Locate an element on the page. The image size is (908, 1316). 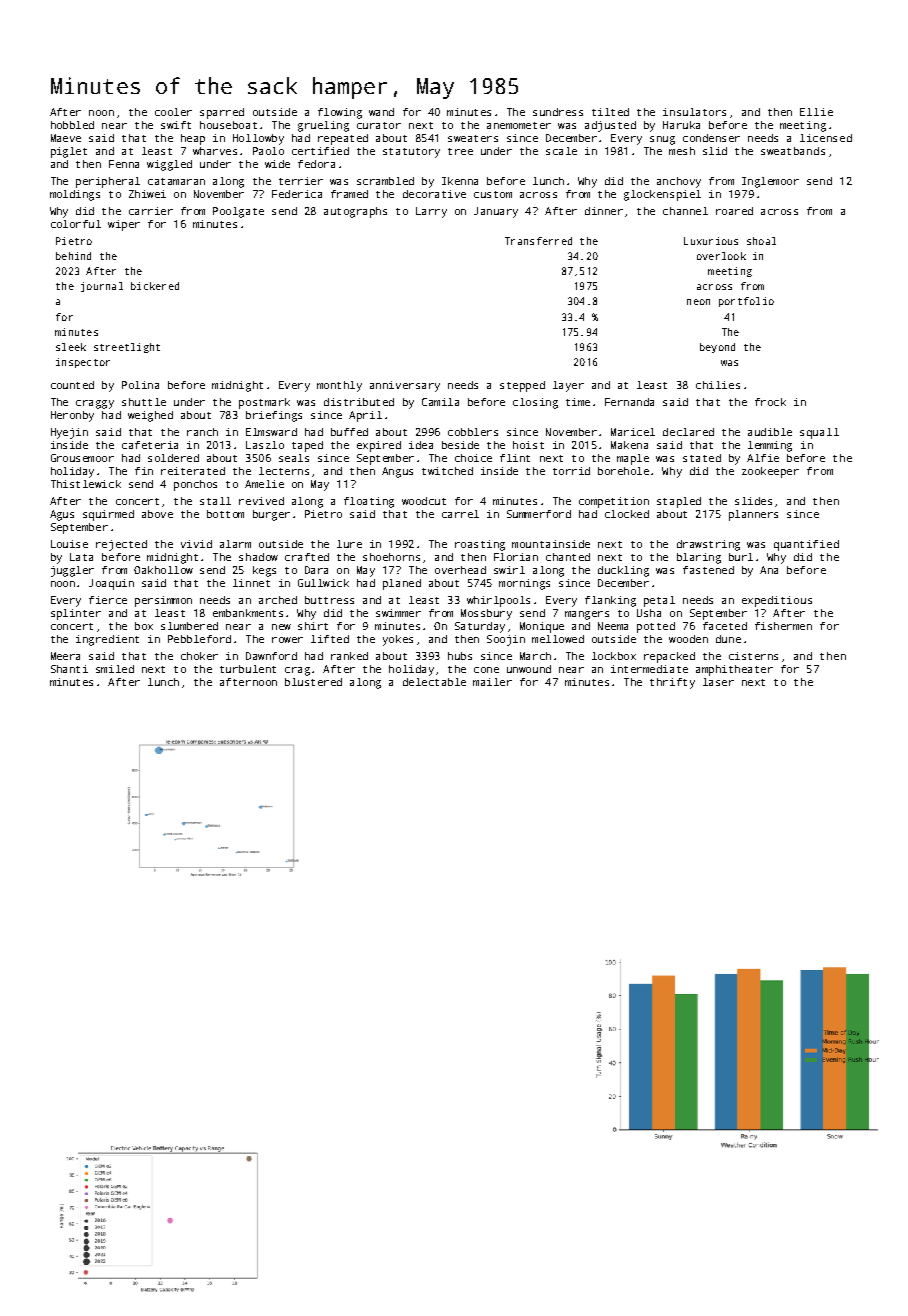
sleek is located at coordinates (71, 347).
